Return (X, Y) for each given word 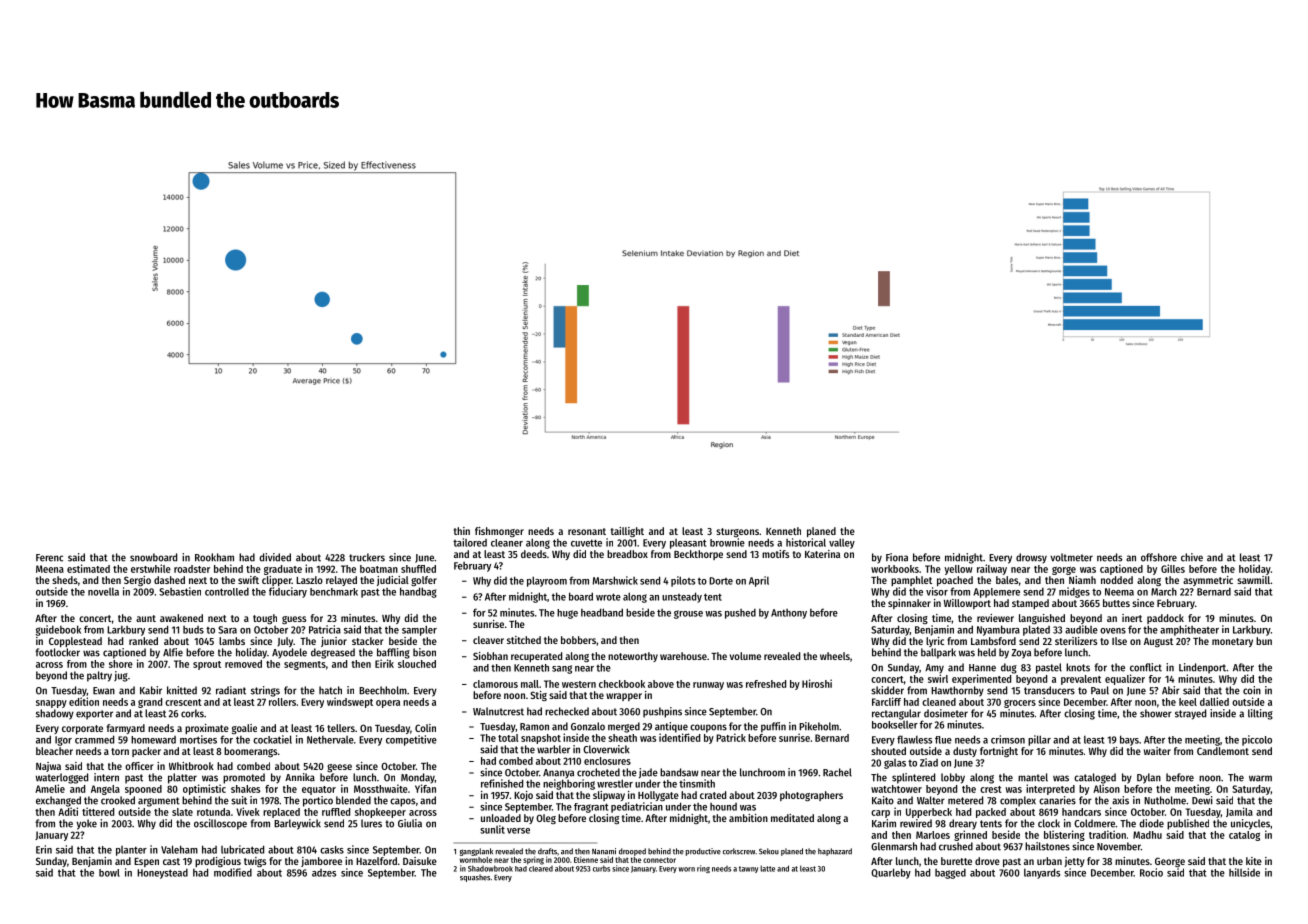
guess (294, 620)
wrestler (615, 783)
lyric (935, 642)
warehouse (683, 656)
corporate (82, 729)
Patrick (731, 737)
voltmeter (1071, 557)
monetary (1232, 642)
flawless (914, 739)
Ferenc (49, 558)
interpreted (1050, 789)
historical (806, 542)
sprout (207, 665)
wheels (835, 656)
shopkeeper (380, 813)
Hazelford (376, 861)
